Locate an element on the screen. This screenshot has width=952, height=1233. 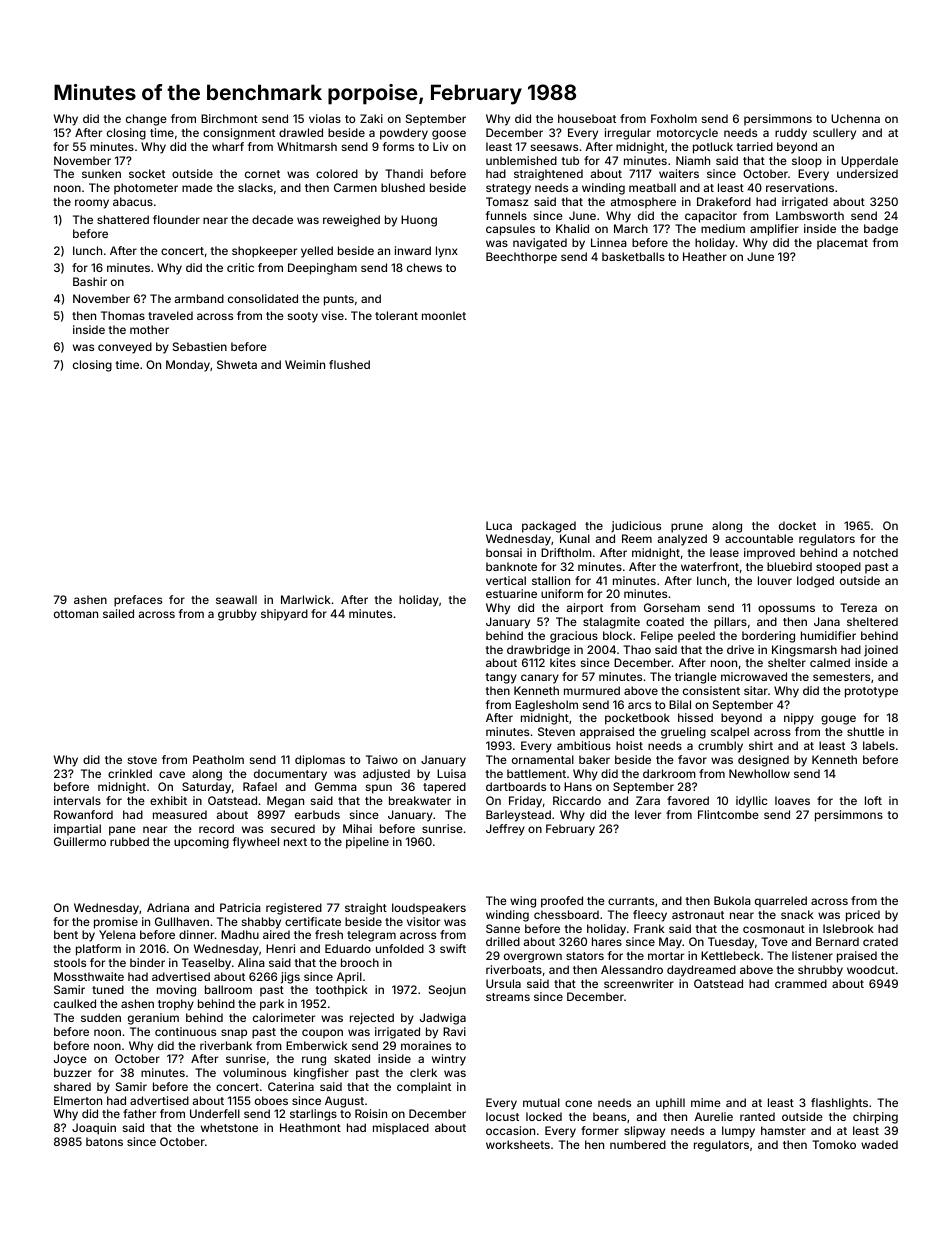
quarreled is located at coordinates (781, 901).
